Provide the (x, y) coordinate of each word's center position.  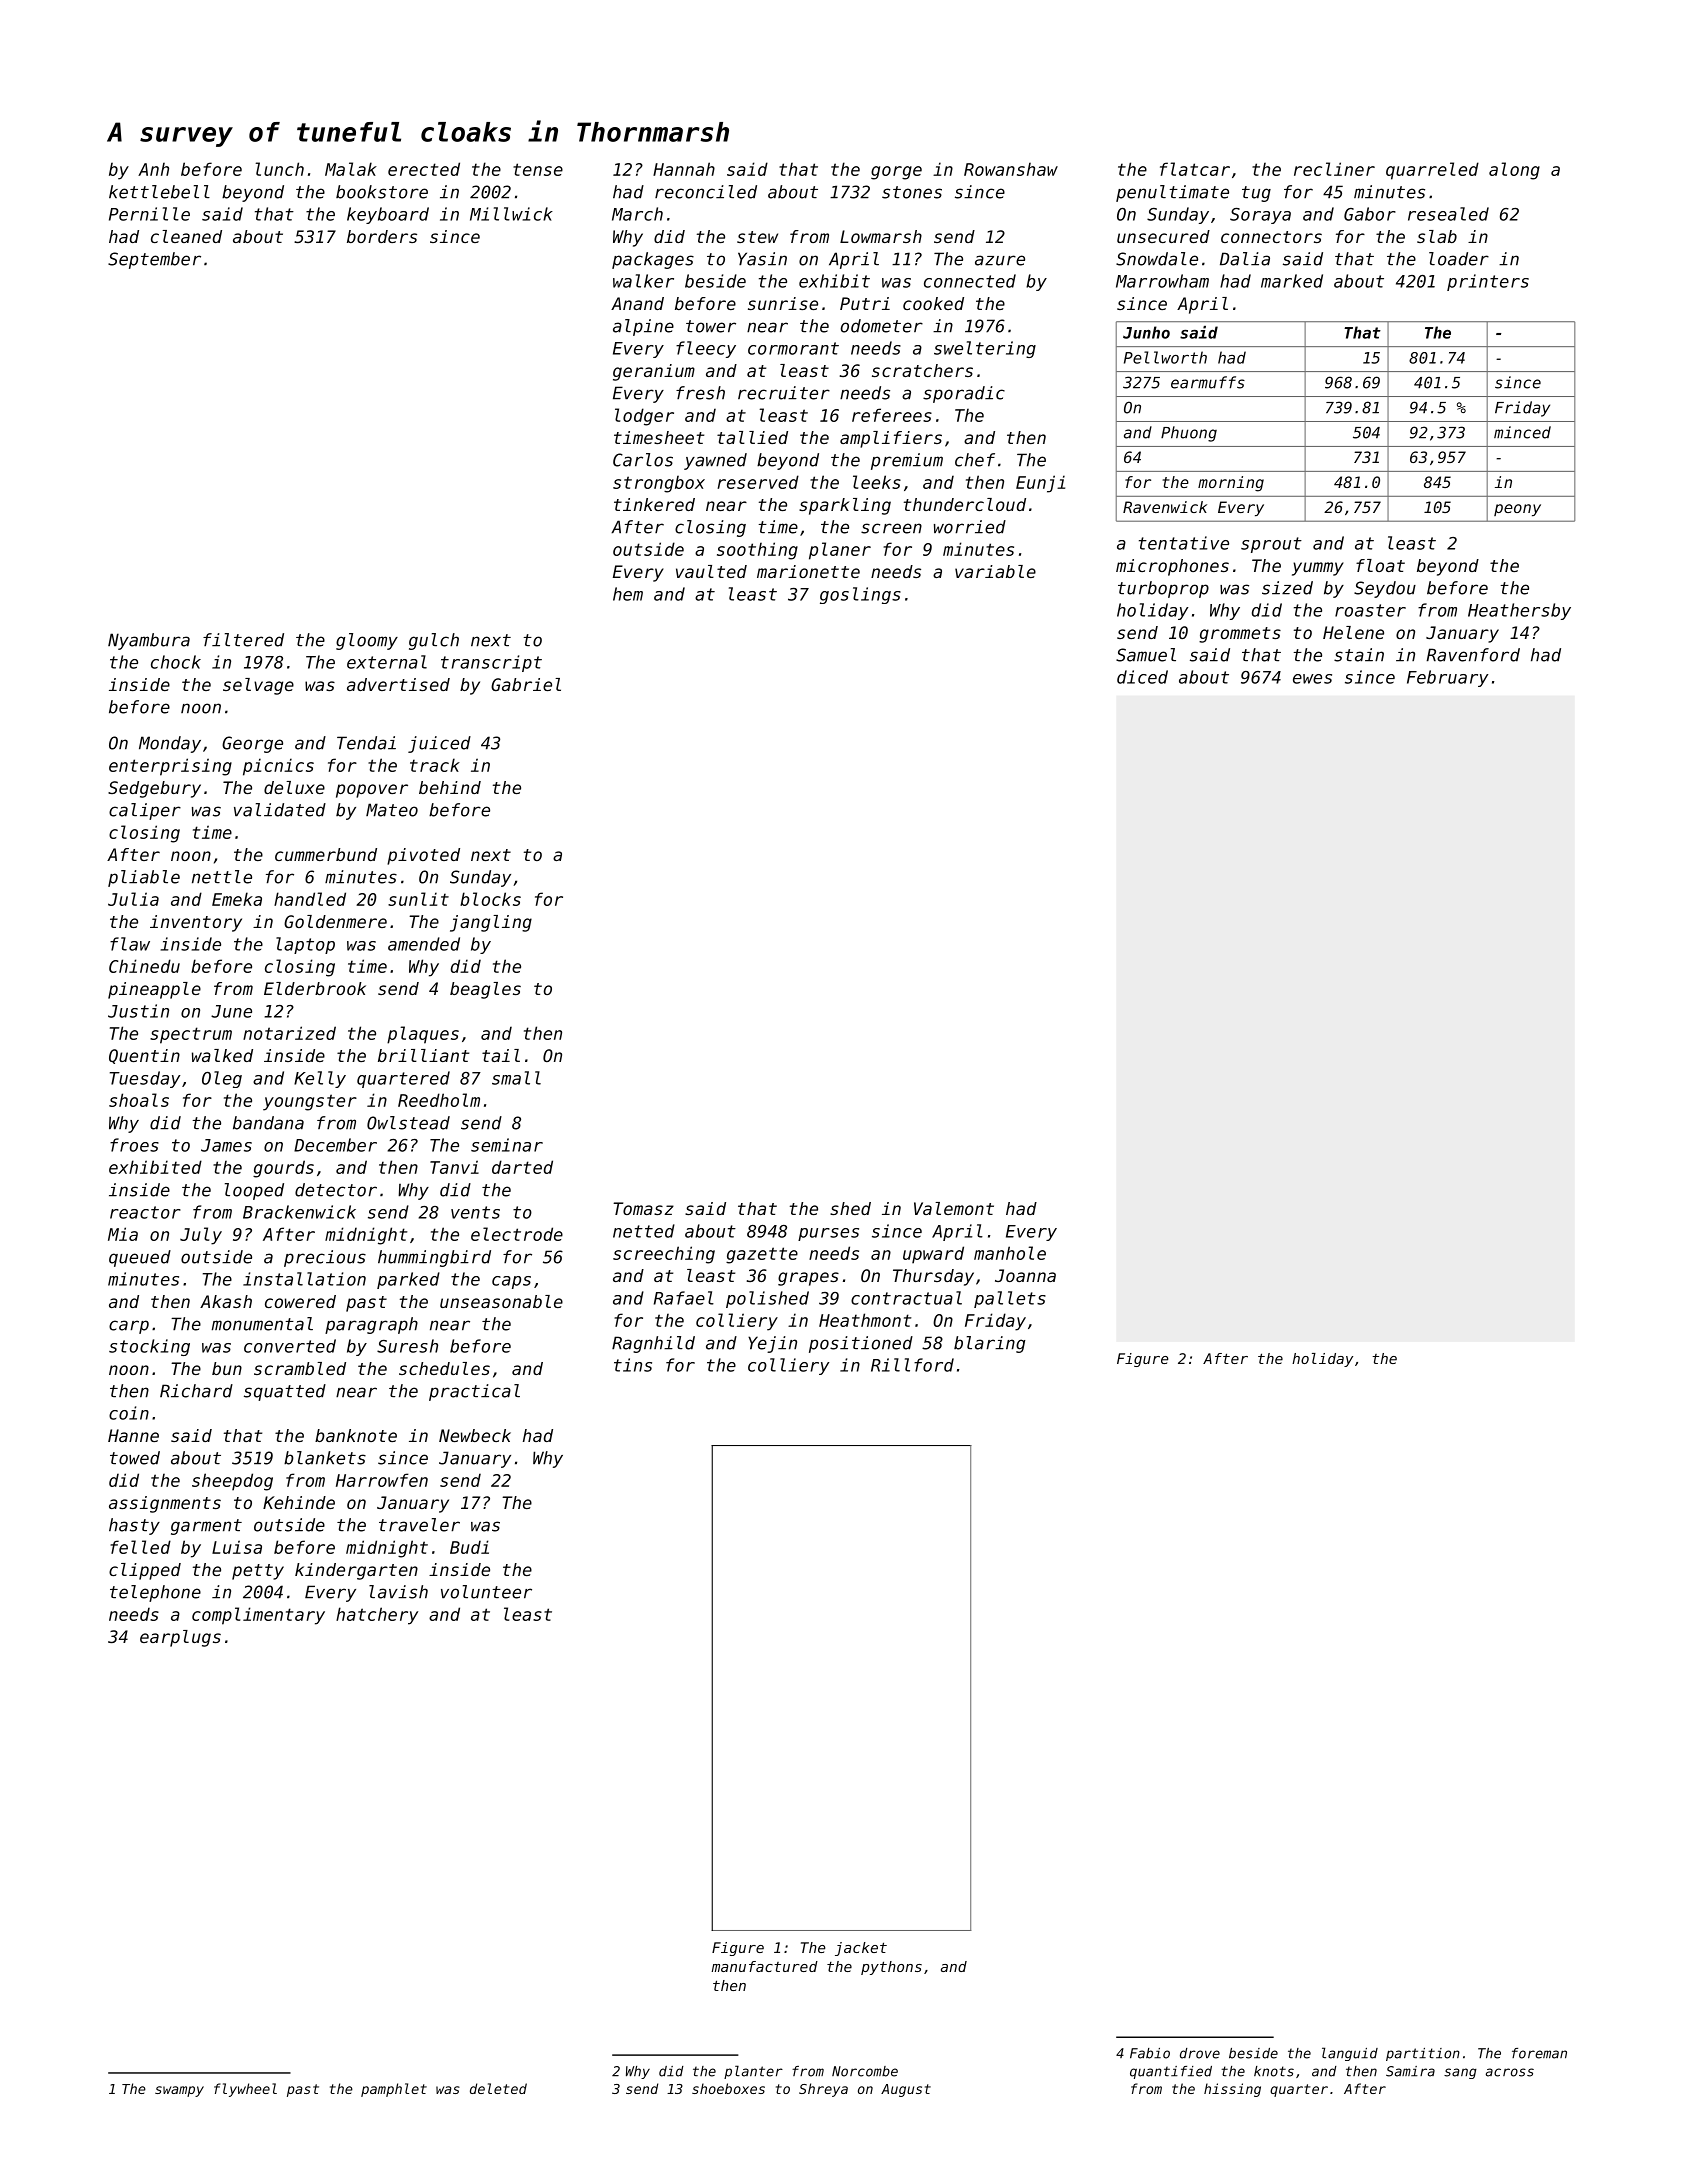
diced (1142, 677)
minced (1522, 432)
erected (424, 169)
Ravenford (1473, 655)
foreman (1539, 2053)
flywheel (245, 2090)
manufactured (765, 1966)
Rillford (912, 1365)
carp (129, 1327)
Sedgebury (154, 789)
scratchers (922, 370)
